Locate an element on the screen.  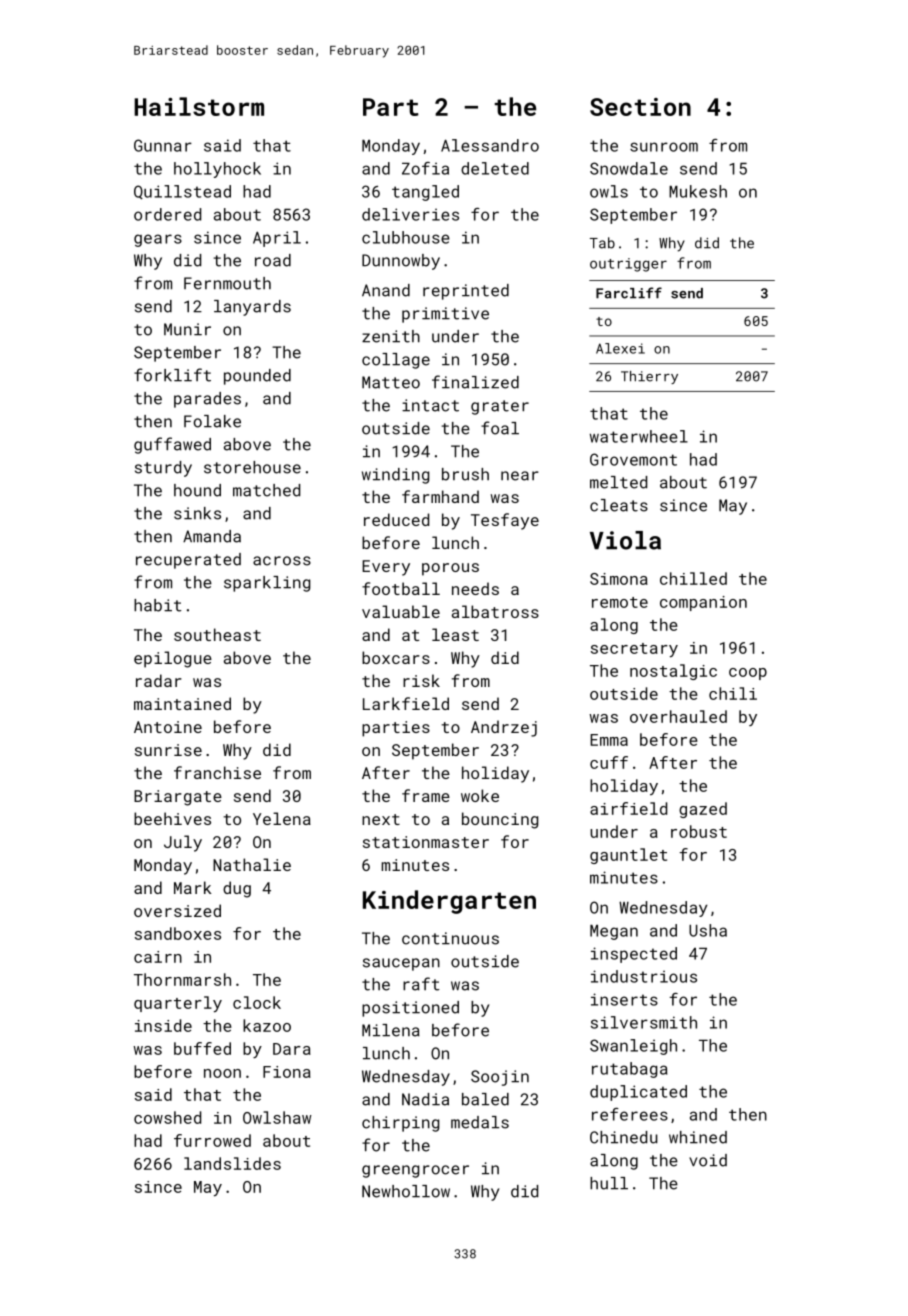
Kindergarten is located at coordinates (449, 902).
